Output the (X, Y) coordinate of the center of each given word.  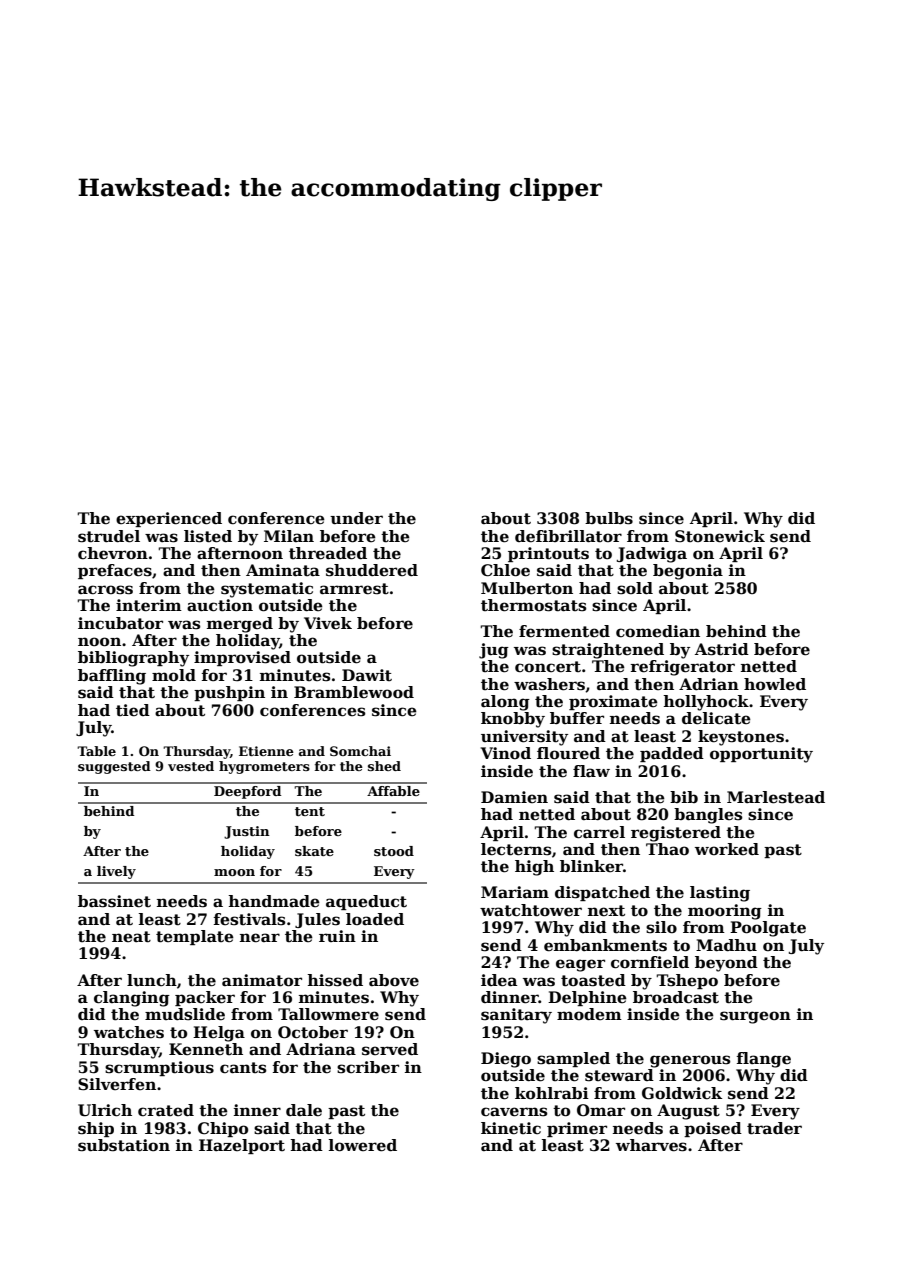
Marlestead (776, 797)
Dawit (367, 675)
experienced (169, 519)
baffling (112, 677)
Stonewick (720, 536)
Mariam (515, 892)
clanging (132, 999)
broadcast (676, 997)
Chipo (223, 1129)
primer (577, 1129)
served (390, 1049)
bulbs (609, 518)
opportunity (761, 755)
